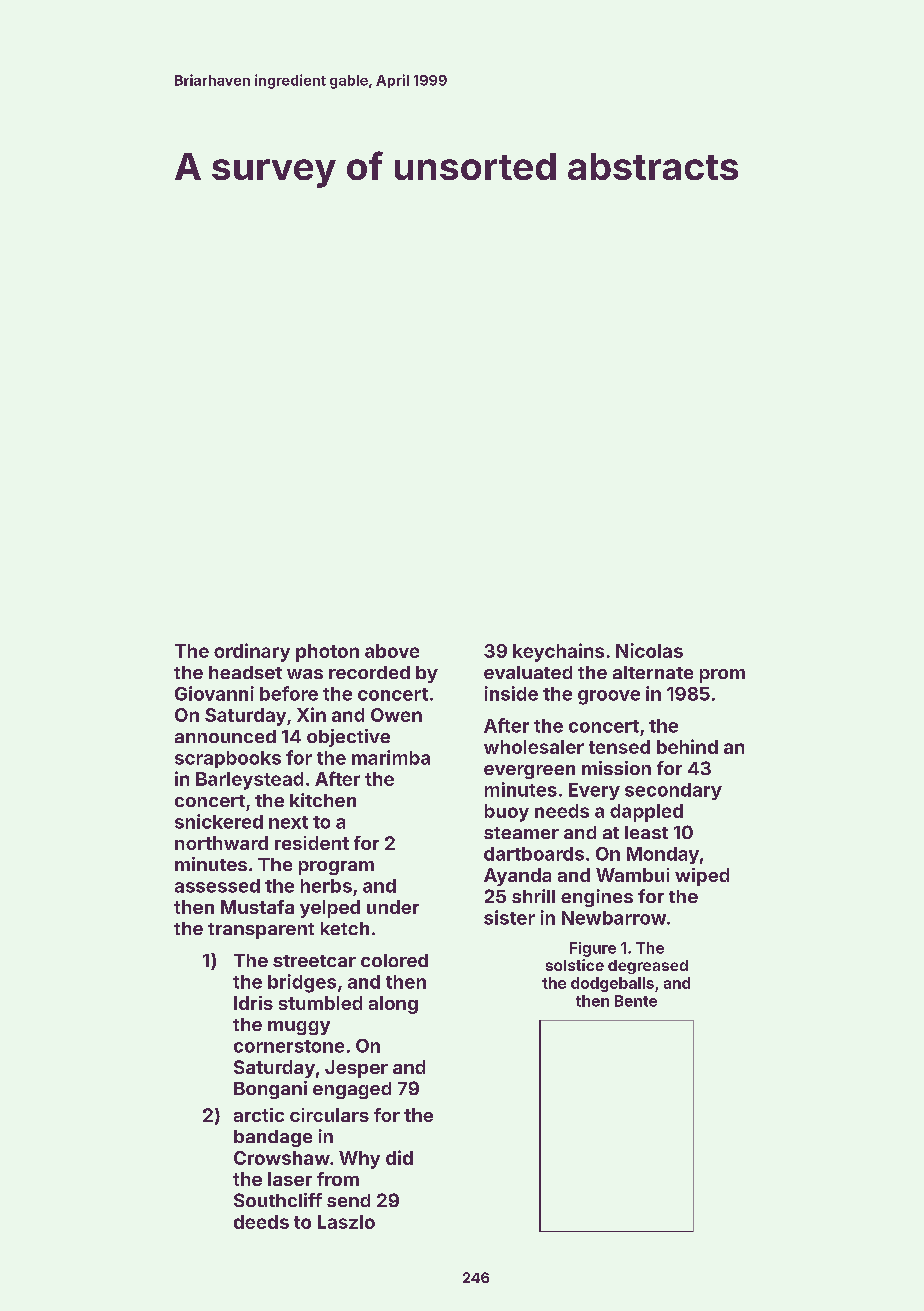 The image size is (924, 1311). Describe the element at coordinates (594, 791) in the document. I see `Every` at that location.
